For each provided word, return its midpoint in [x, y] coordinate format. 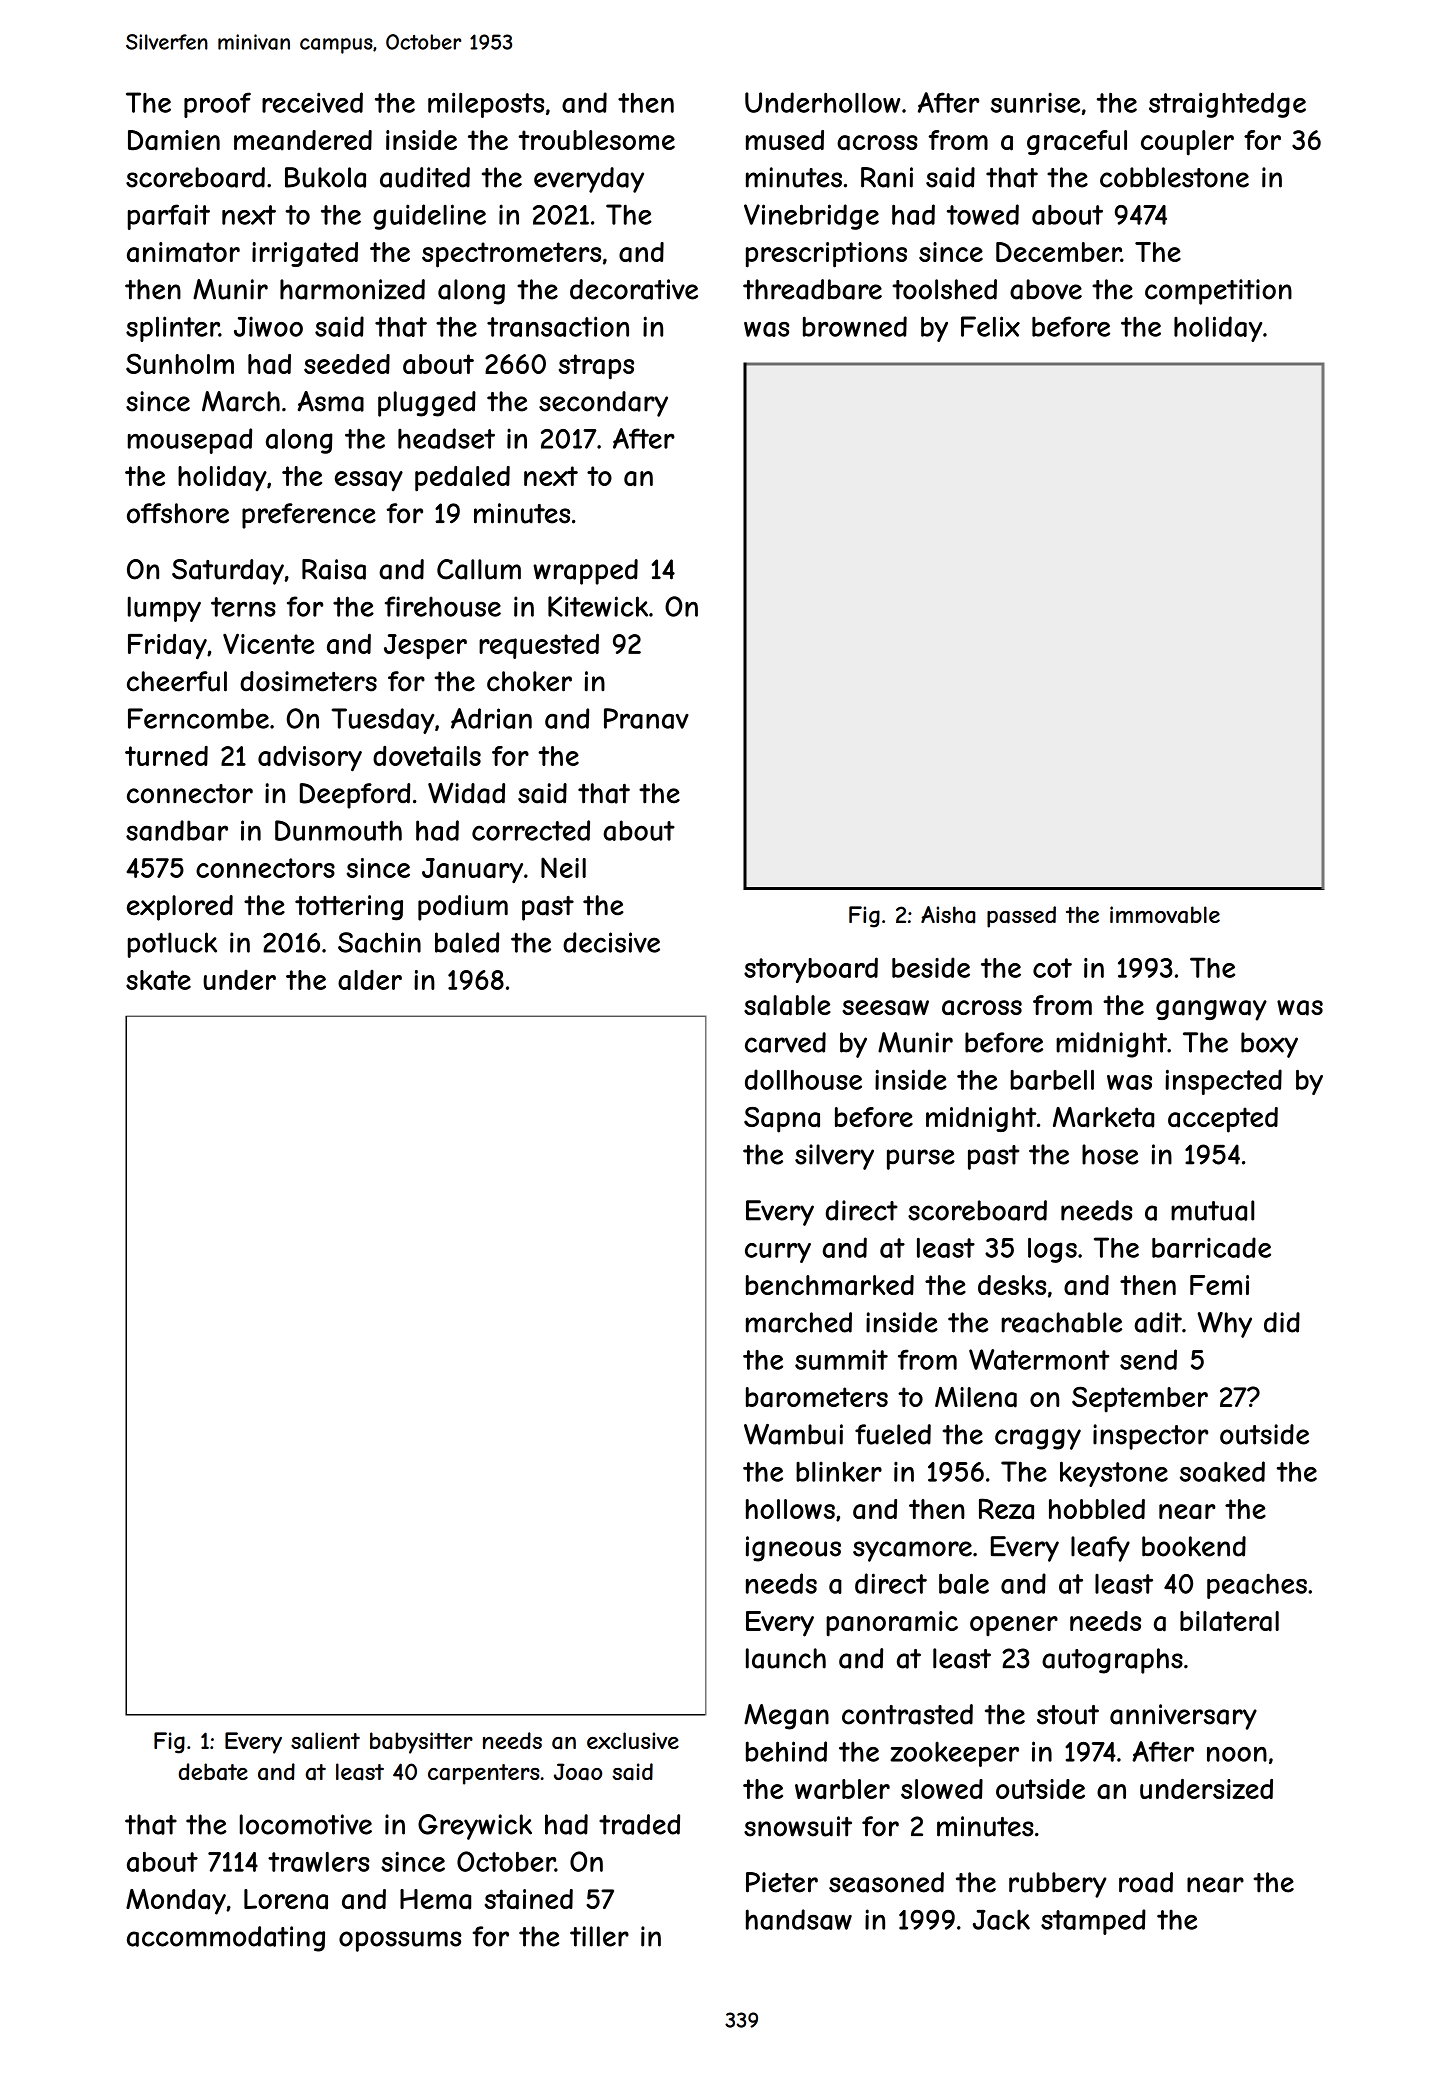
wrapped [585, 572]
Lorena [286, 1899]
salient [325, 1741]
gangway [1211, 1010]
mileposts [486, 105]
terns [243, 607]
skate [158, 980]
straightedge [1227, 105]
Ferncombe [198, 718]
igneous [793, 1549]
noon [1237, 1754]
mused [785, 140]
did [1282, 1322]
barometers [817, 1397]
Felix [990, 326]
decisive [611, 942]
